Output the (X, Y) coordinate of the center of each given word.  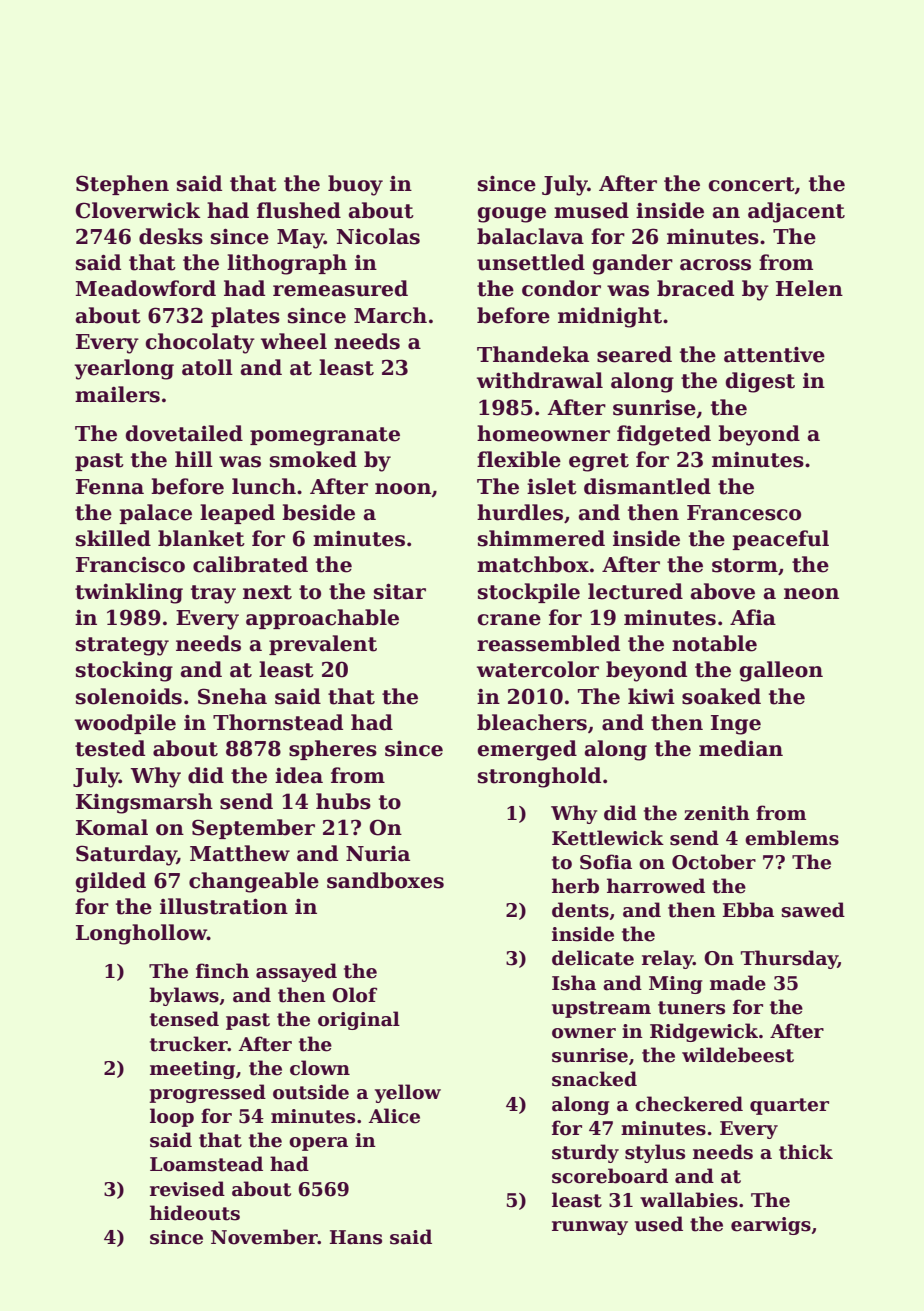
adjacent (796, 212)
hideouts (195, 1213)
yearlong (124, 369)
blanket (201, 538)
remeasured (340, 288)
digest (760, 382)
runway (590, 1228)
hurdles (520, 512)
